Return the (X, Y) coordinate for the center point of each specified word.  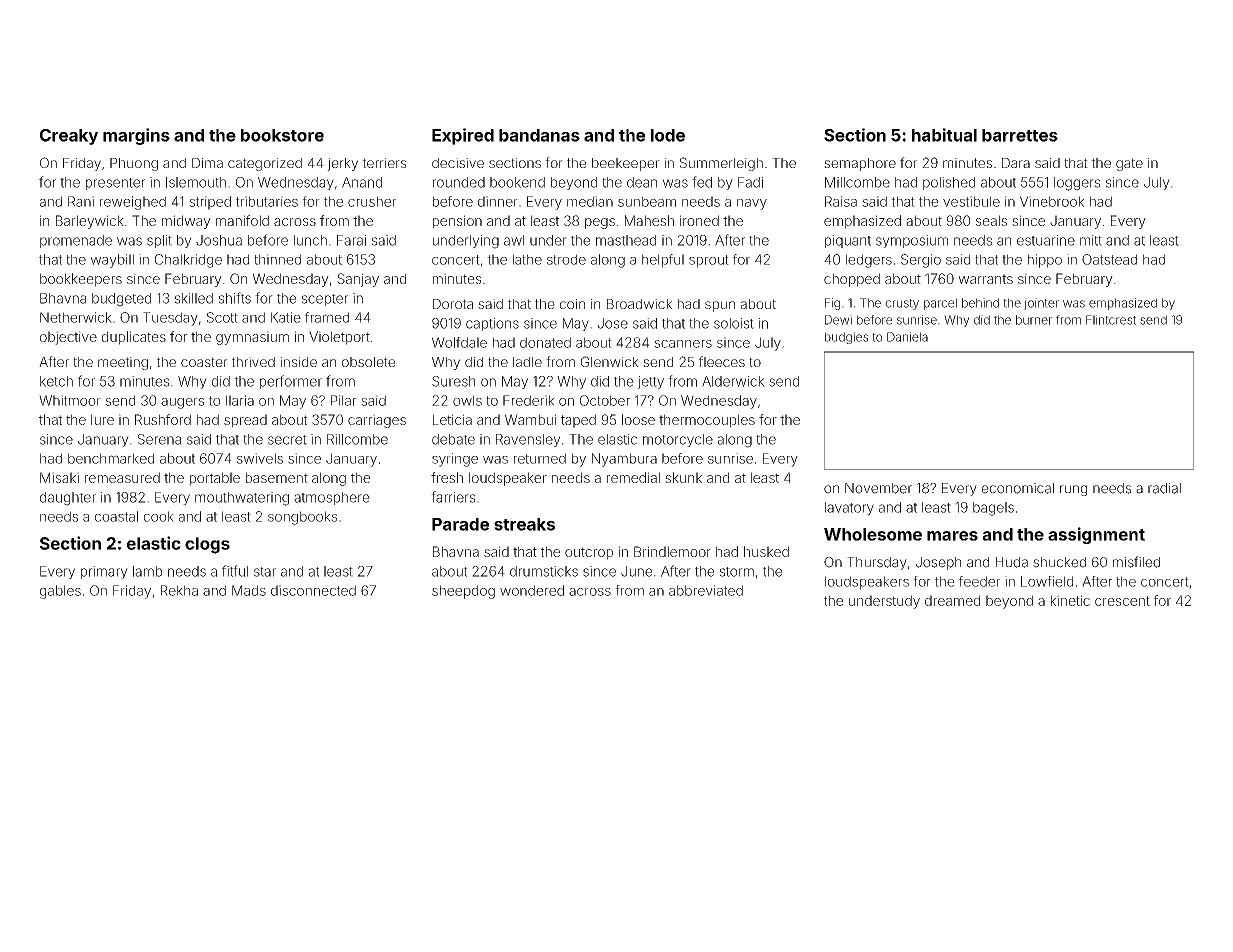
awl (514, 240)
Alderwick (733, 381)
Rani (81, 201)
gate (1129, 164)
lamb (147, 571)
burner (1034, 320)
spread (245, 421)
